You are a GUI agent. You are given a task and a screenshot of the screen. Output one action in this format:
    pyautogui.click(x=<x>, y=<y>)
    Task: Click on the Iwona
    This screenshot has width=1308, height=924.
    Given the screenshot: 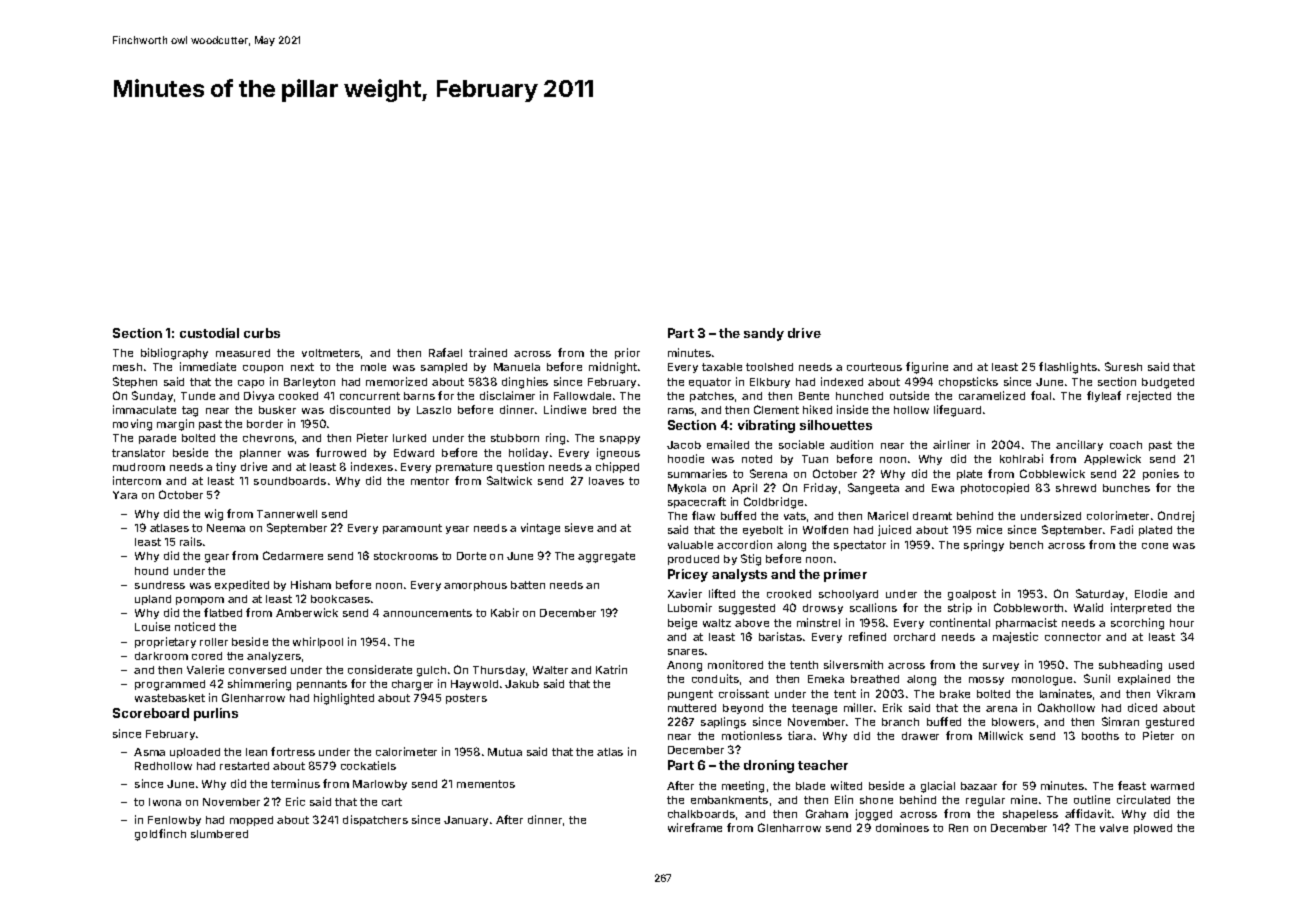 What is the action you would take?
    pyautogui.click(x=165, y=802)
